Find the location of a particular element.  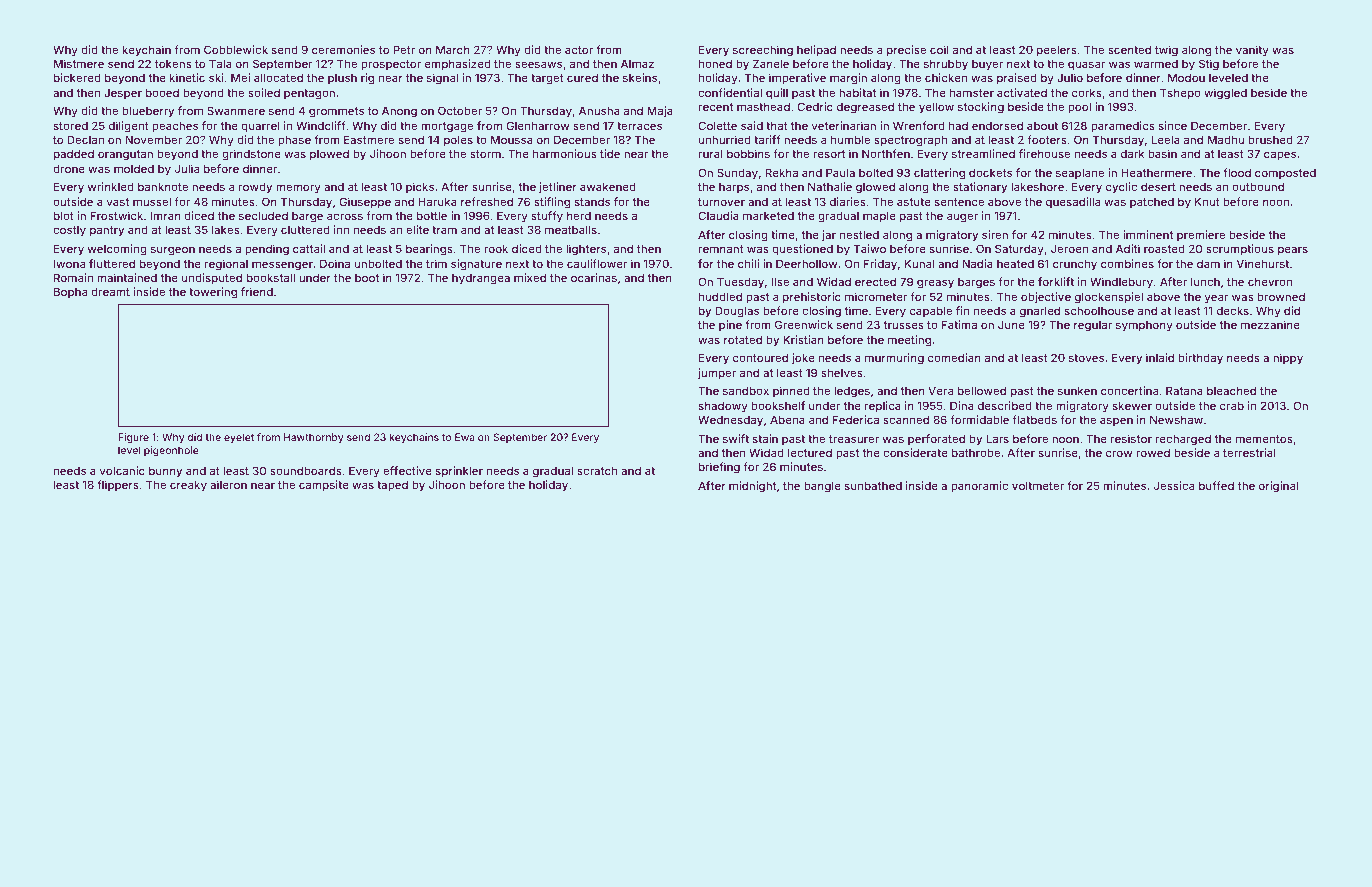

actor is located at coordinates (579, 50).
